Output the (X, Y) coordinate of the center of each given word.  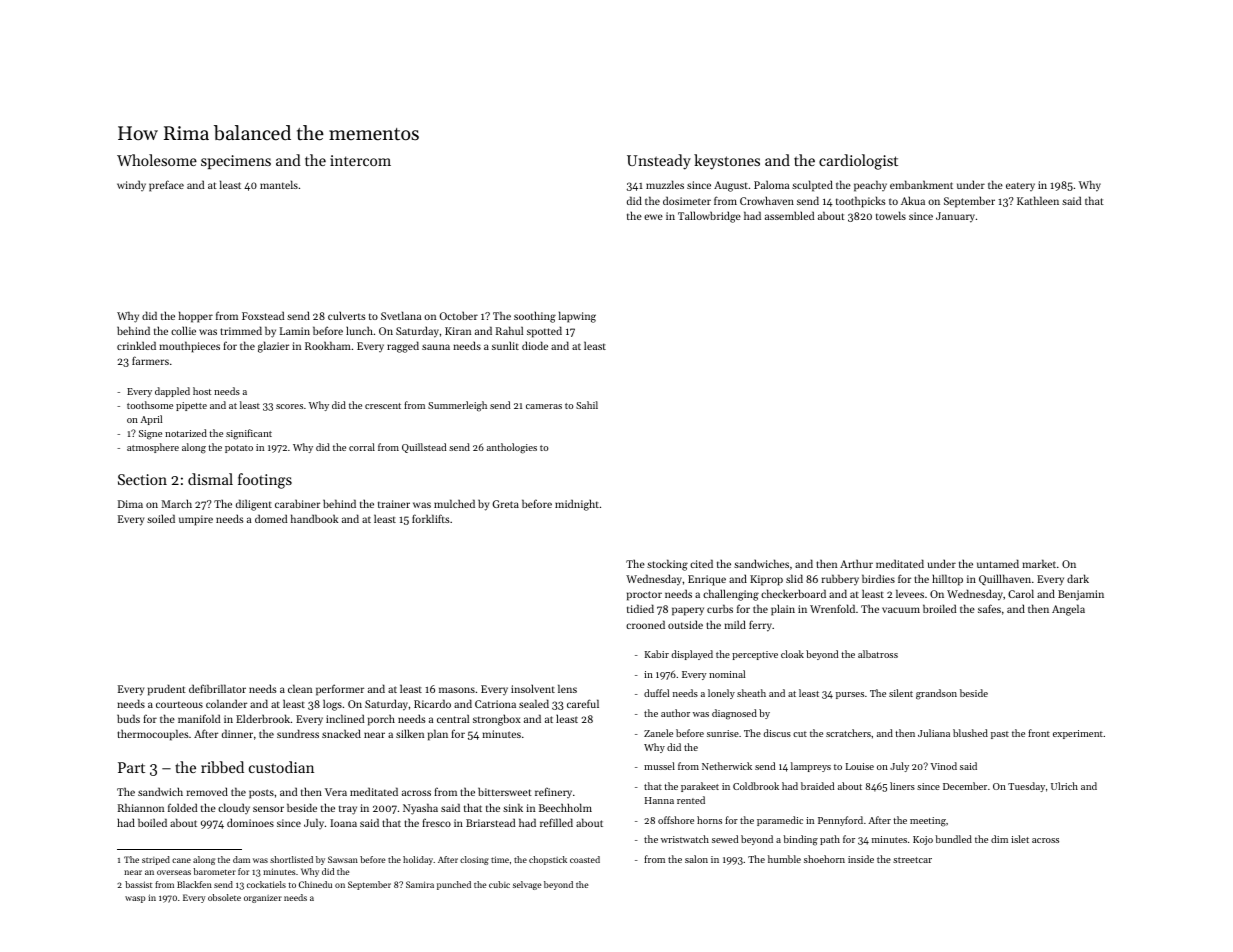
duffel (656, 693)
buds (128, 718)
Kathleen (1038, 200)
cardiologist (858, 162)
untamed (998, 563)
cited (701, 563)
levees (910, 593)
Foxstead (263, 315)
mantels (279, 184)
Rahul (509, 330)
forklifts (431, 518)
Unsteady (659, 162)
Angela (1068, 610)
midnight (577, 505)
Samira (420, 884)
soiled (161, 518)
